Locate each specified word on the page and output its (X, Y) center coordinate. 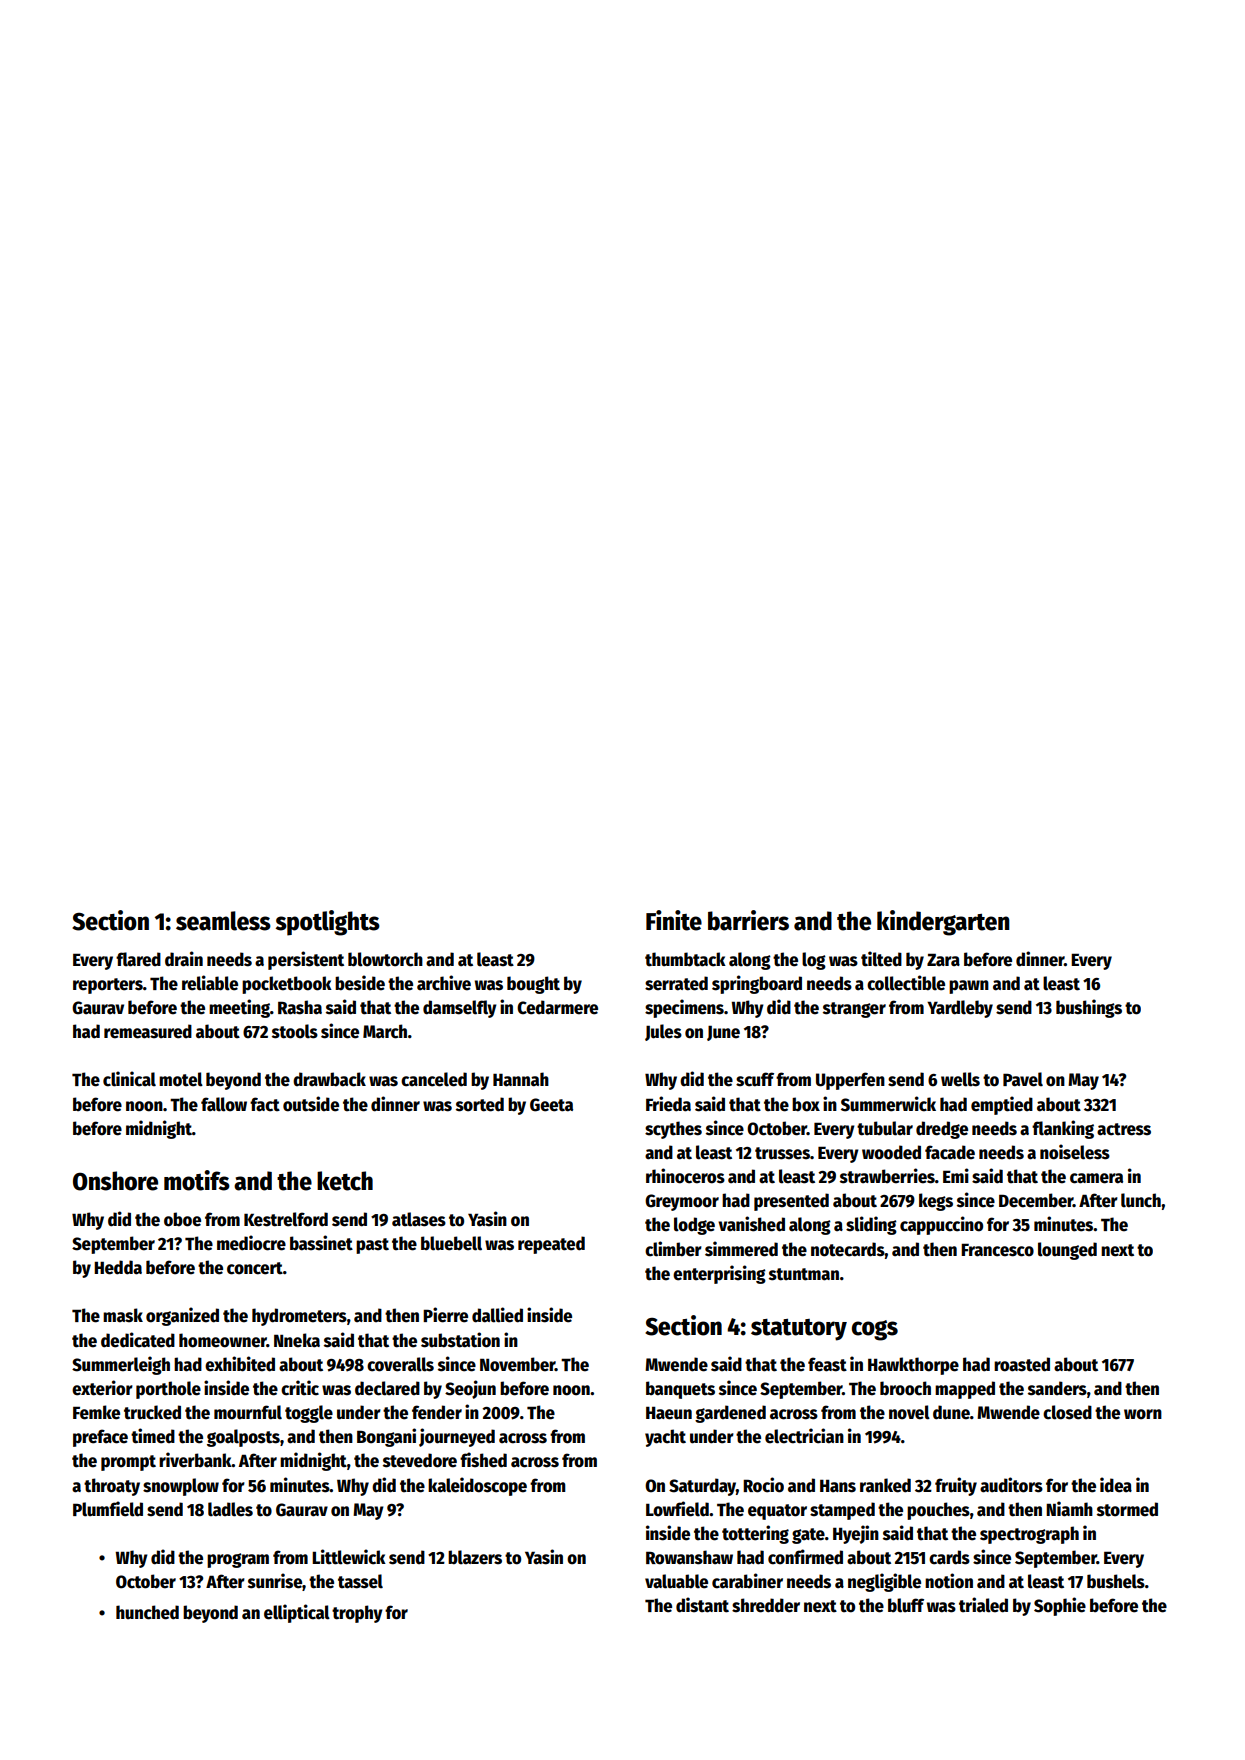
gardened (730, 1414)
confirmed (805, 1557)
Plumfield (108, 1509)
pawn (969, 987)
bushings (1089, 1008)
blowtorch (385, 959)
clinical (129, 1079)
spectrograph (1029, 1535)
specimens (684, 1008)
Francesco (997, 1250)
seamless (223, 921)
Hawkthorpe (913, 1366)
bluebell (451, 1243)
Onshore (115, 1181)
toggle (309, 1414)
